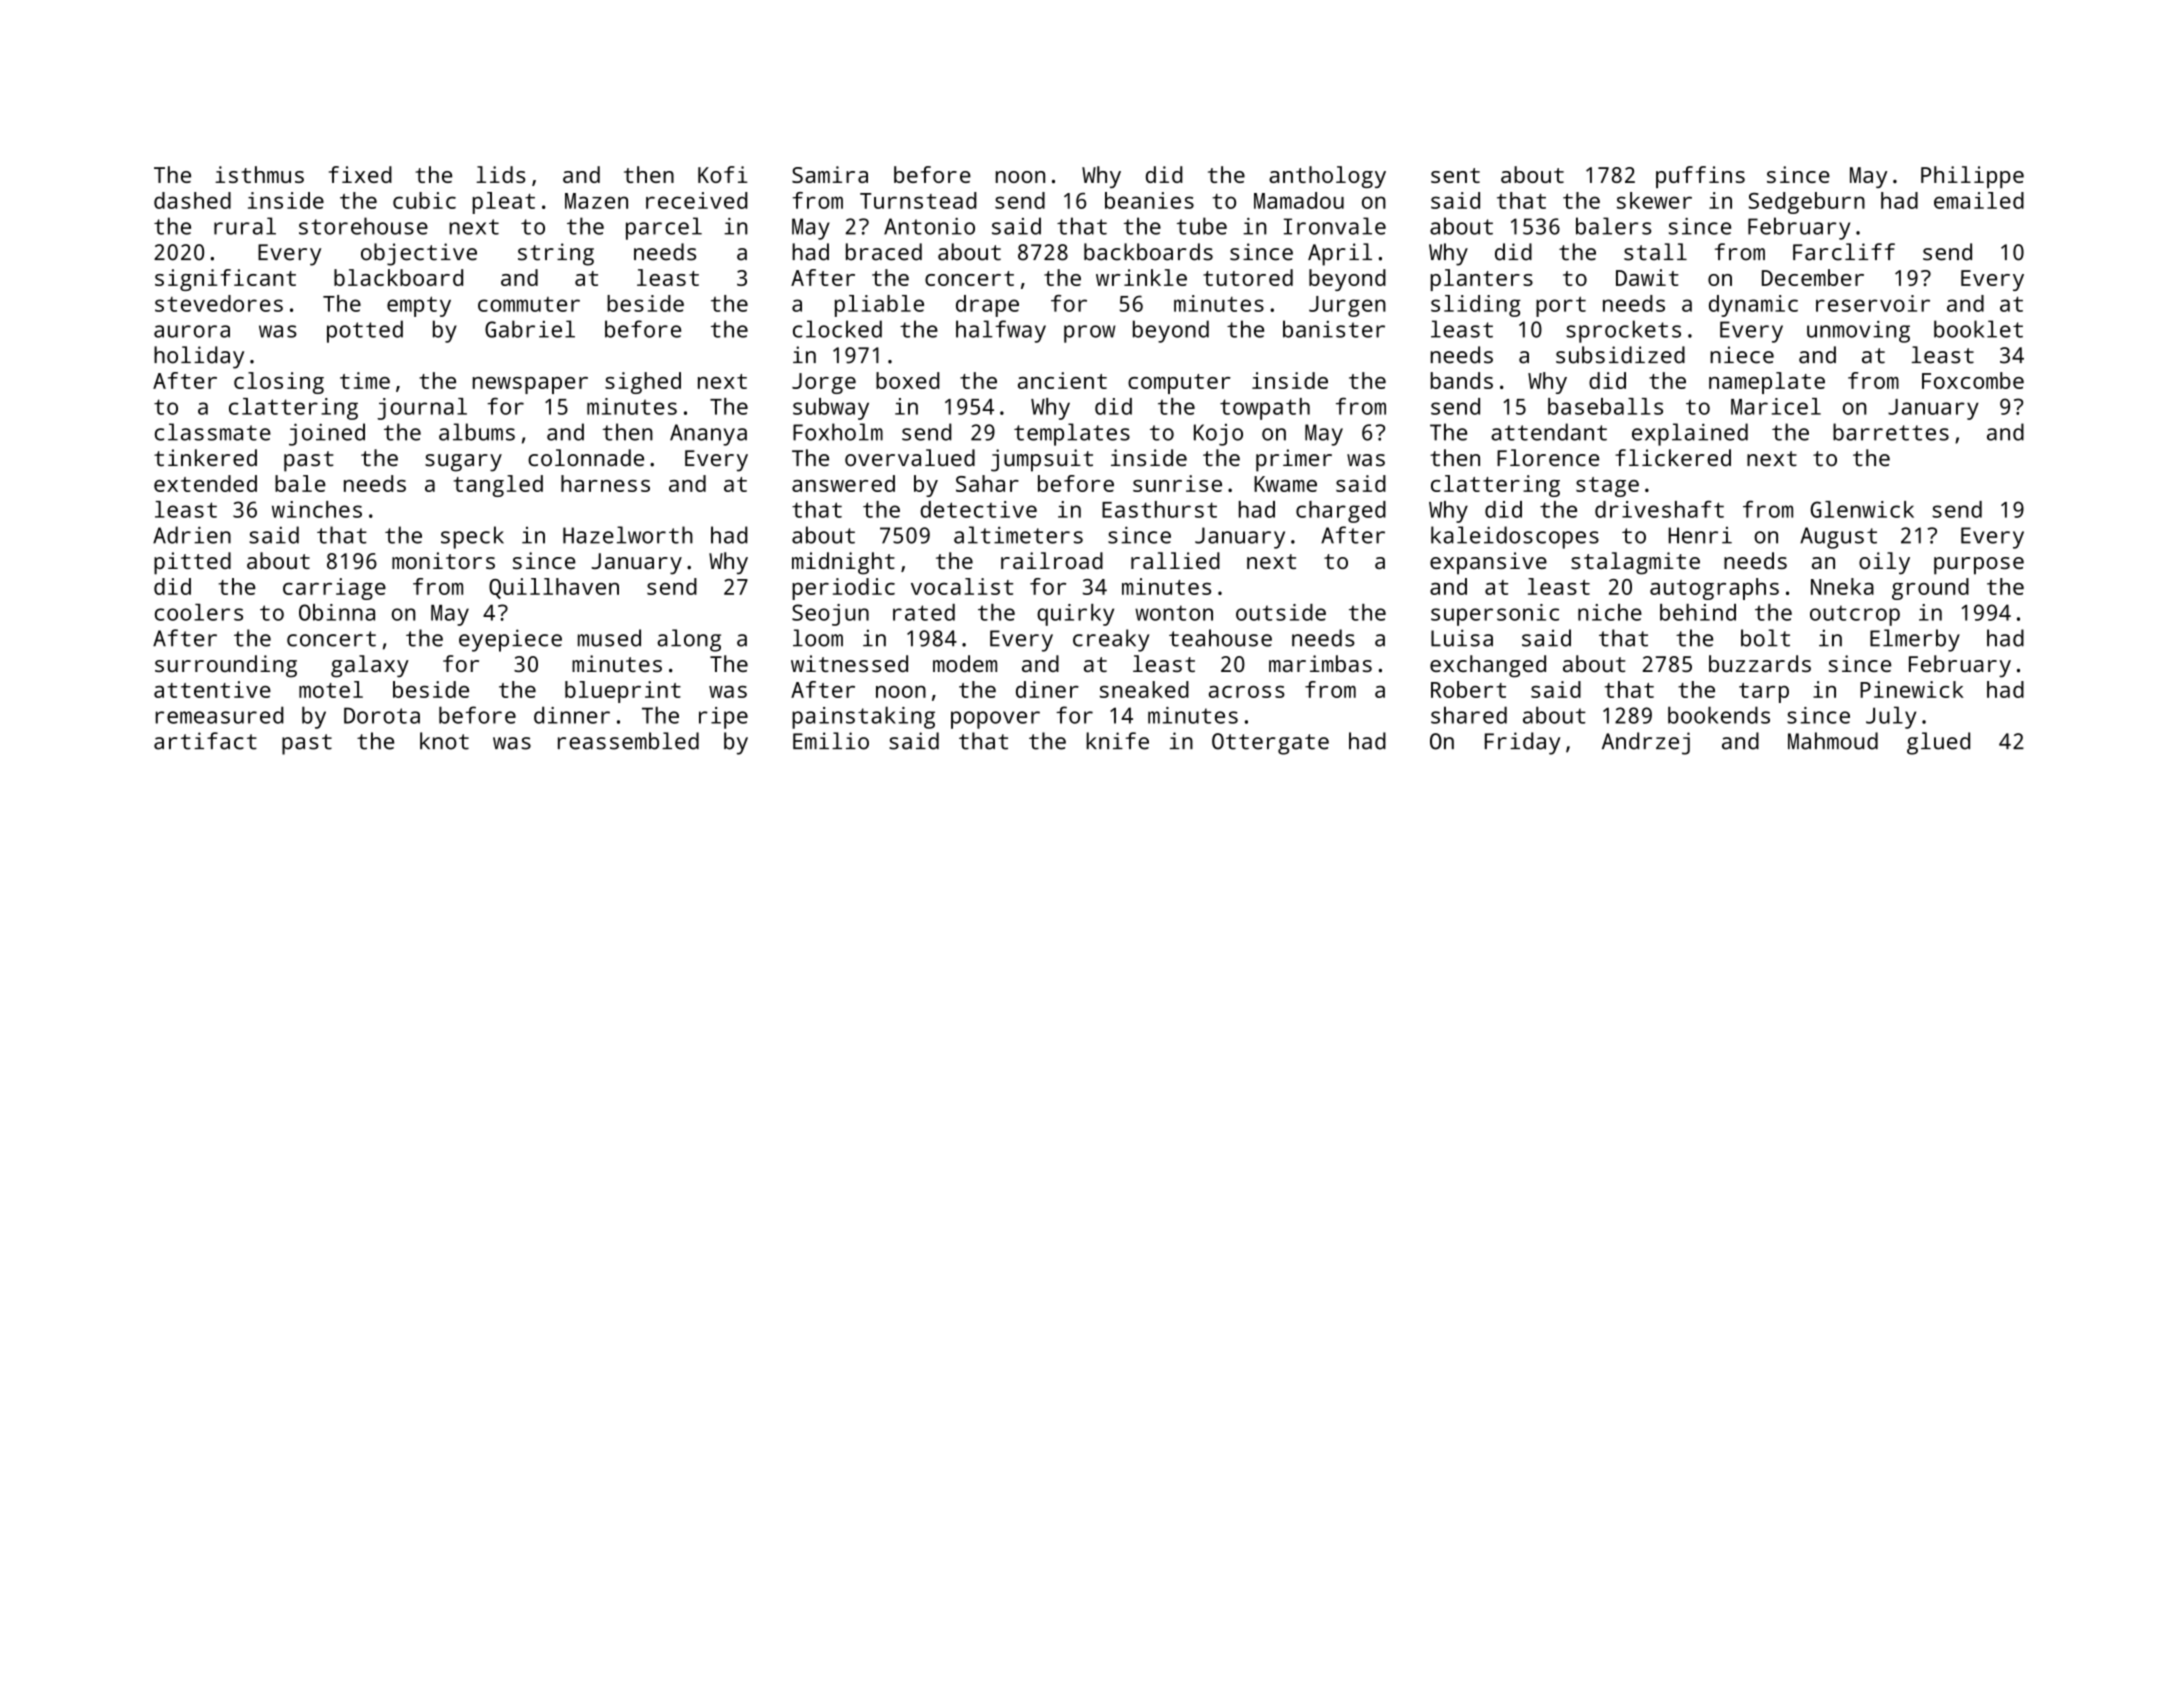  What do you see at coordinates (1455, 175) in the document?
I see `sent` at bounding box center [1455, 175].
